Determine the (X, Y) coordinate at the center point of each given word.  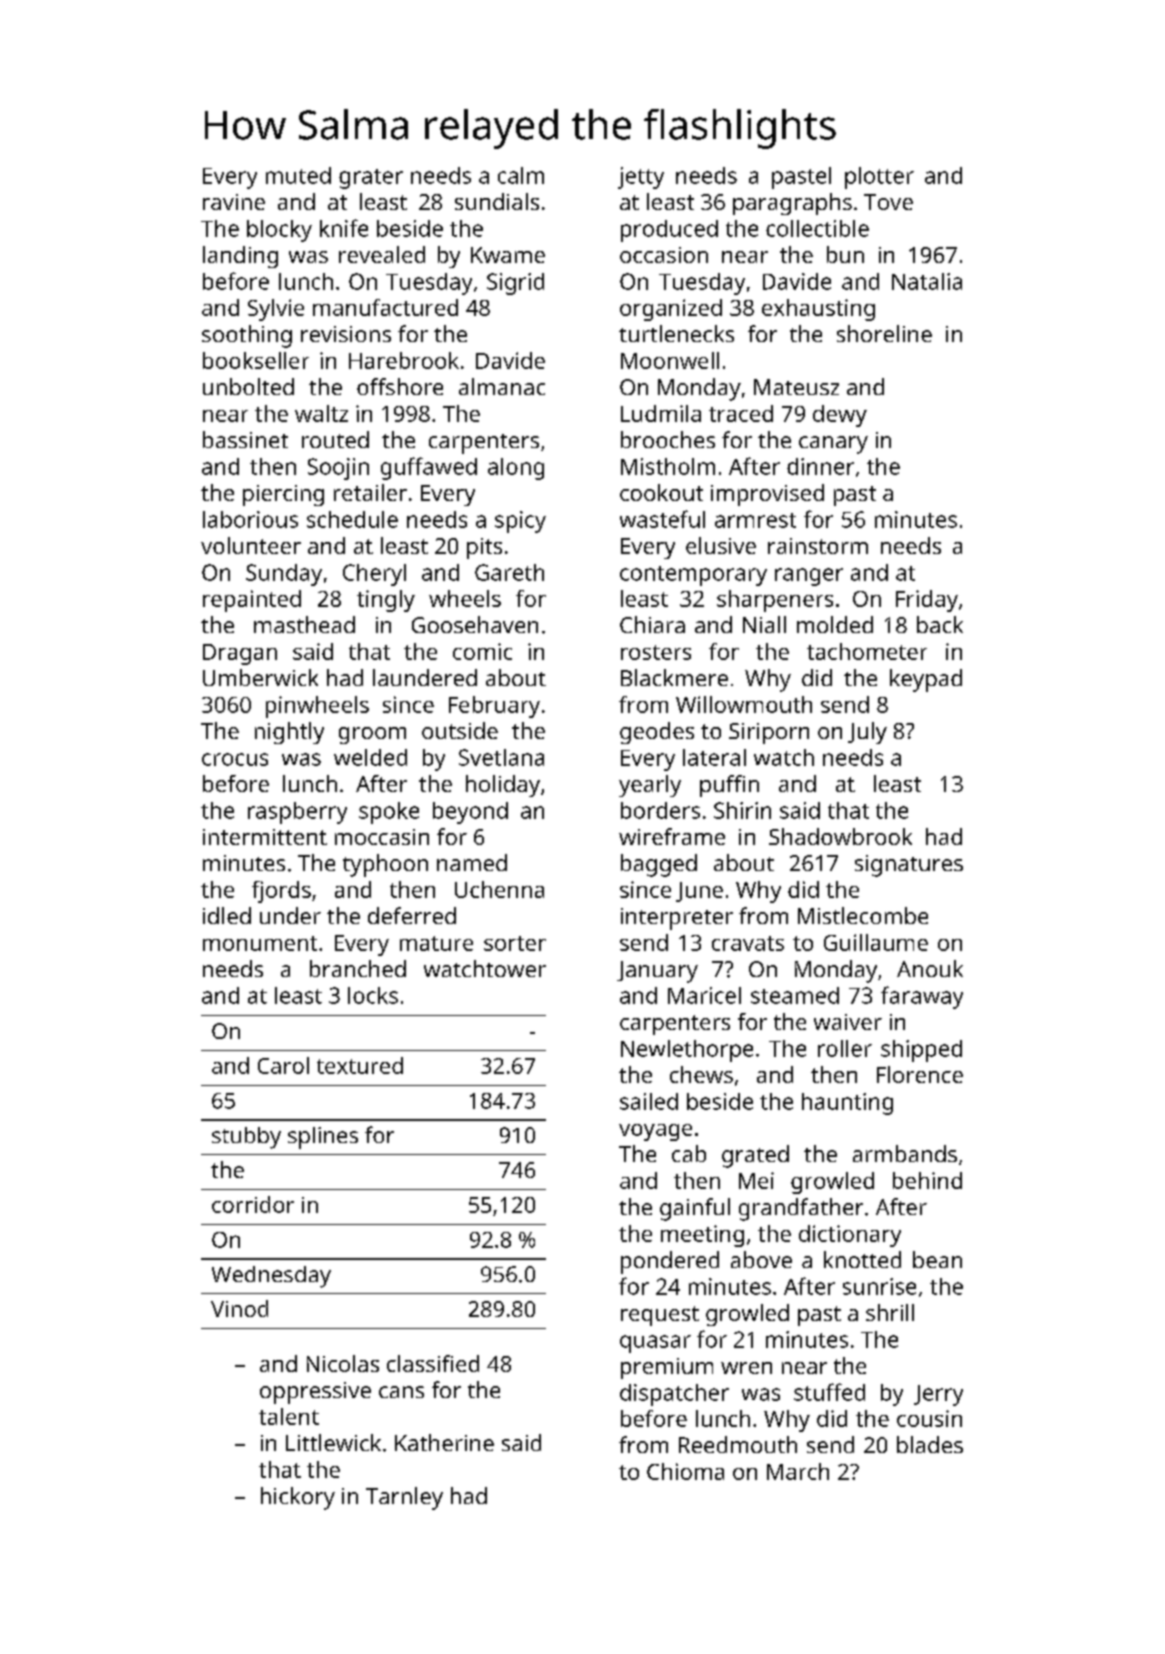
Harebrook (404, 360)
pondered (670, 1262)
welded (370, 757)
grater (371, 179)
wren (746, 1368)
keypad (926, 680)
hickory (298, 1498)
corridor (253, 1204)
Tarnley (404, 1498)
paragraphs (792, 204)
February (494, 707)
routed (335, 439)
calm (521, 175)
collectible (817, 228)
